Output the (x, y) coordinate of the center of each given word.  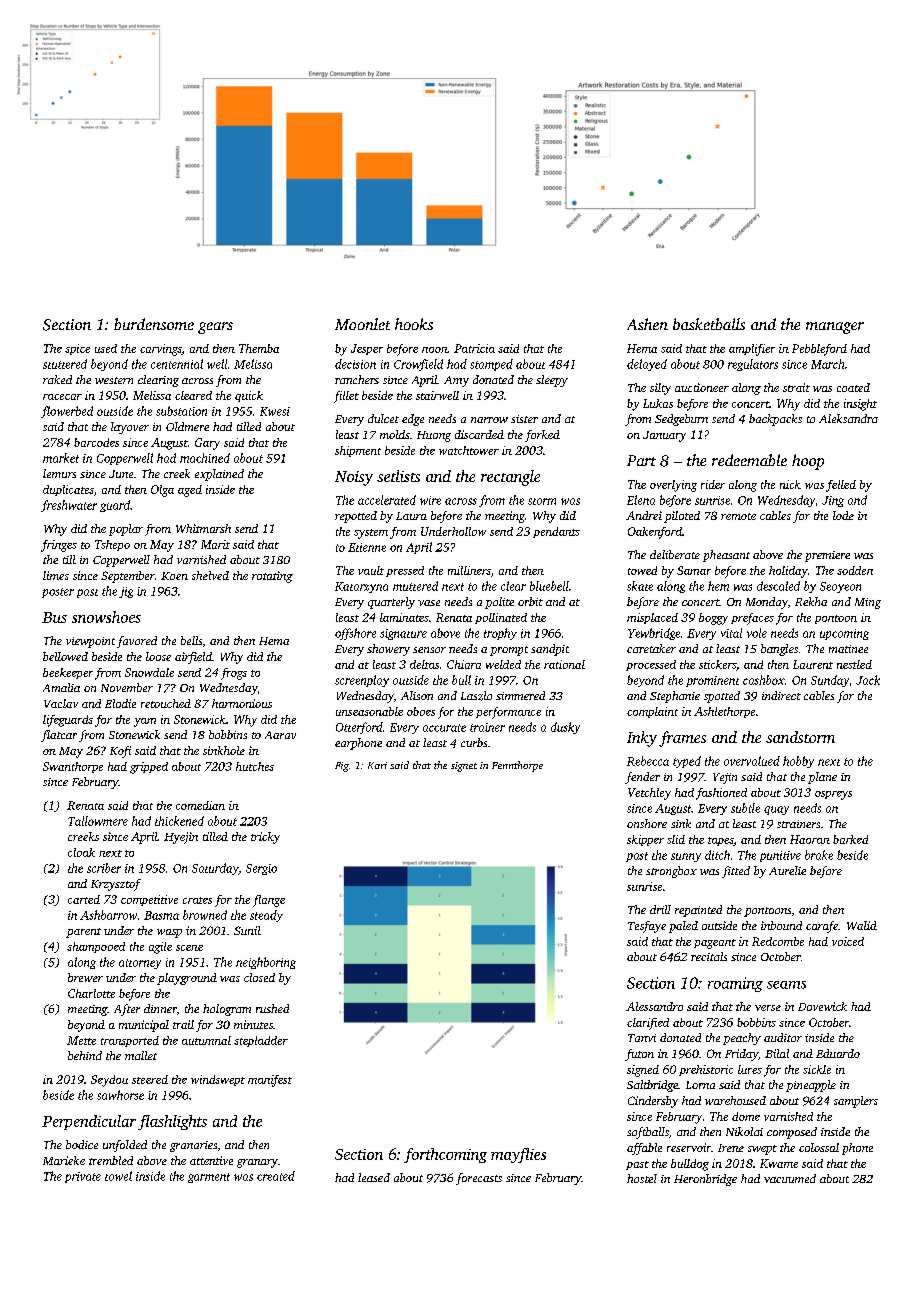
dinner (160, 1008)
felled (841, 486)
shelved (210, 575)
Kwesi (275, 411)
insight (860, 405)
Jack (868, 680)
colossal (819, 1147)
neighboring (266, 963)
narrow (489, 420)
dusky (565, 728)
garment (209, 1178)
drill (660, 909)
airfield (193, 658)
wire (430, 500)
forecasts (479, 1179)
